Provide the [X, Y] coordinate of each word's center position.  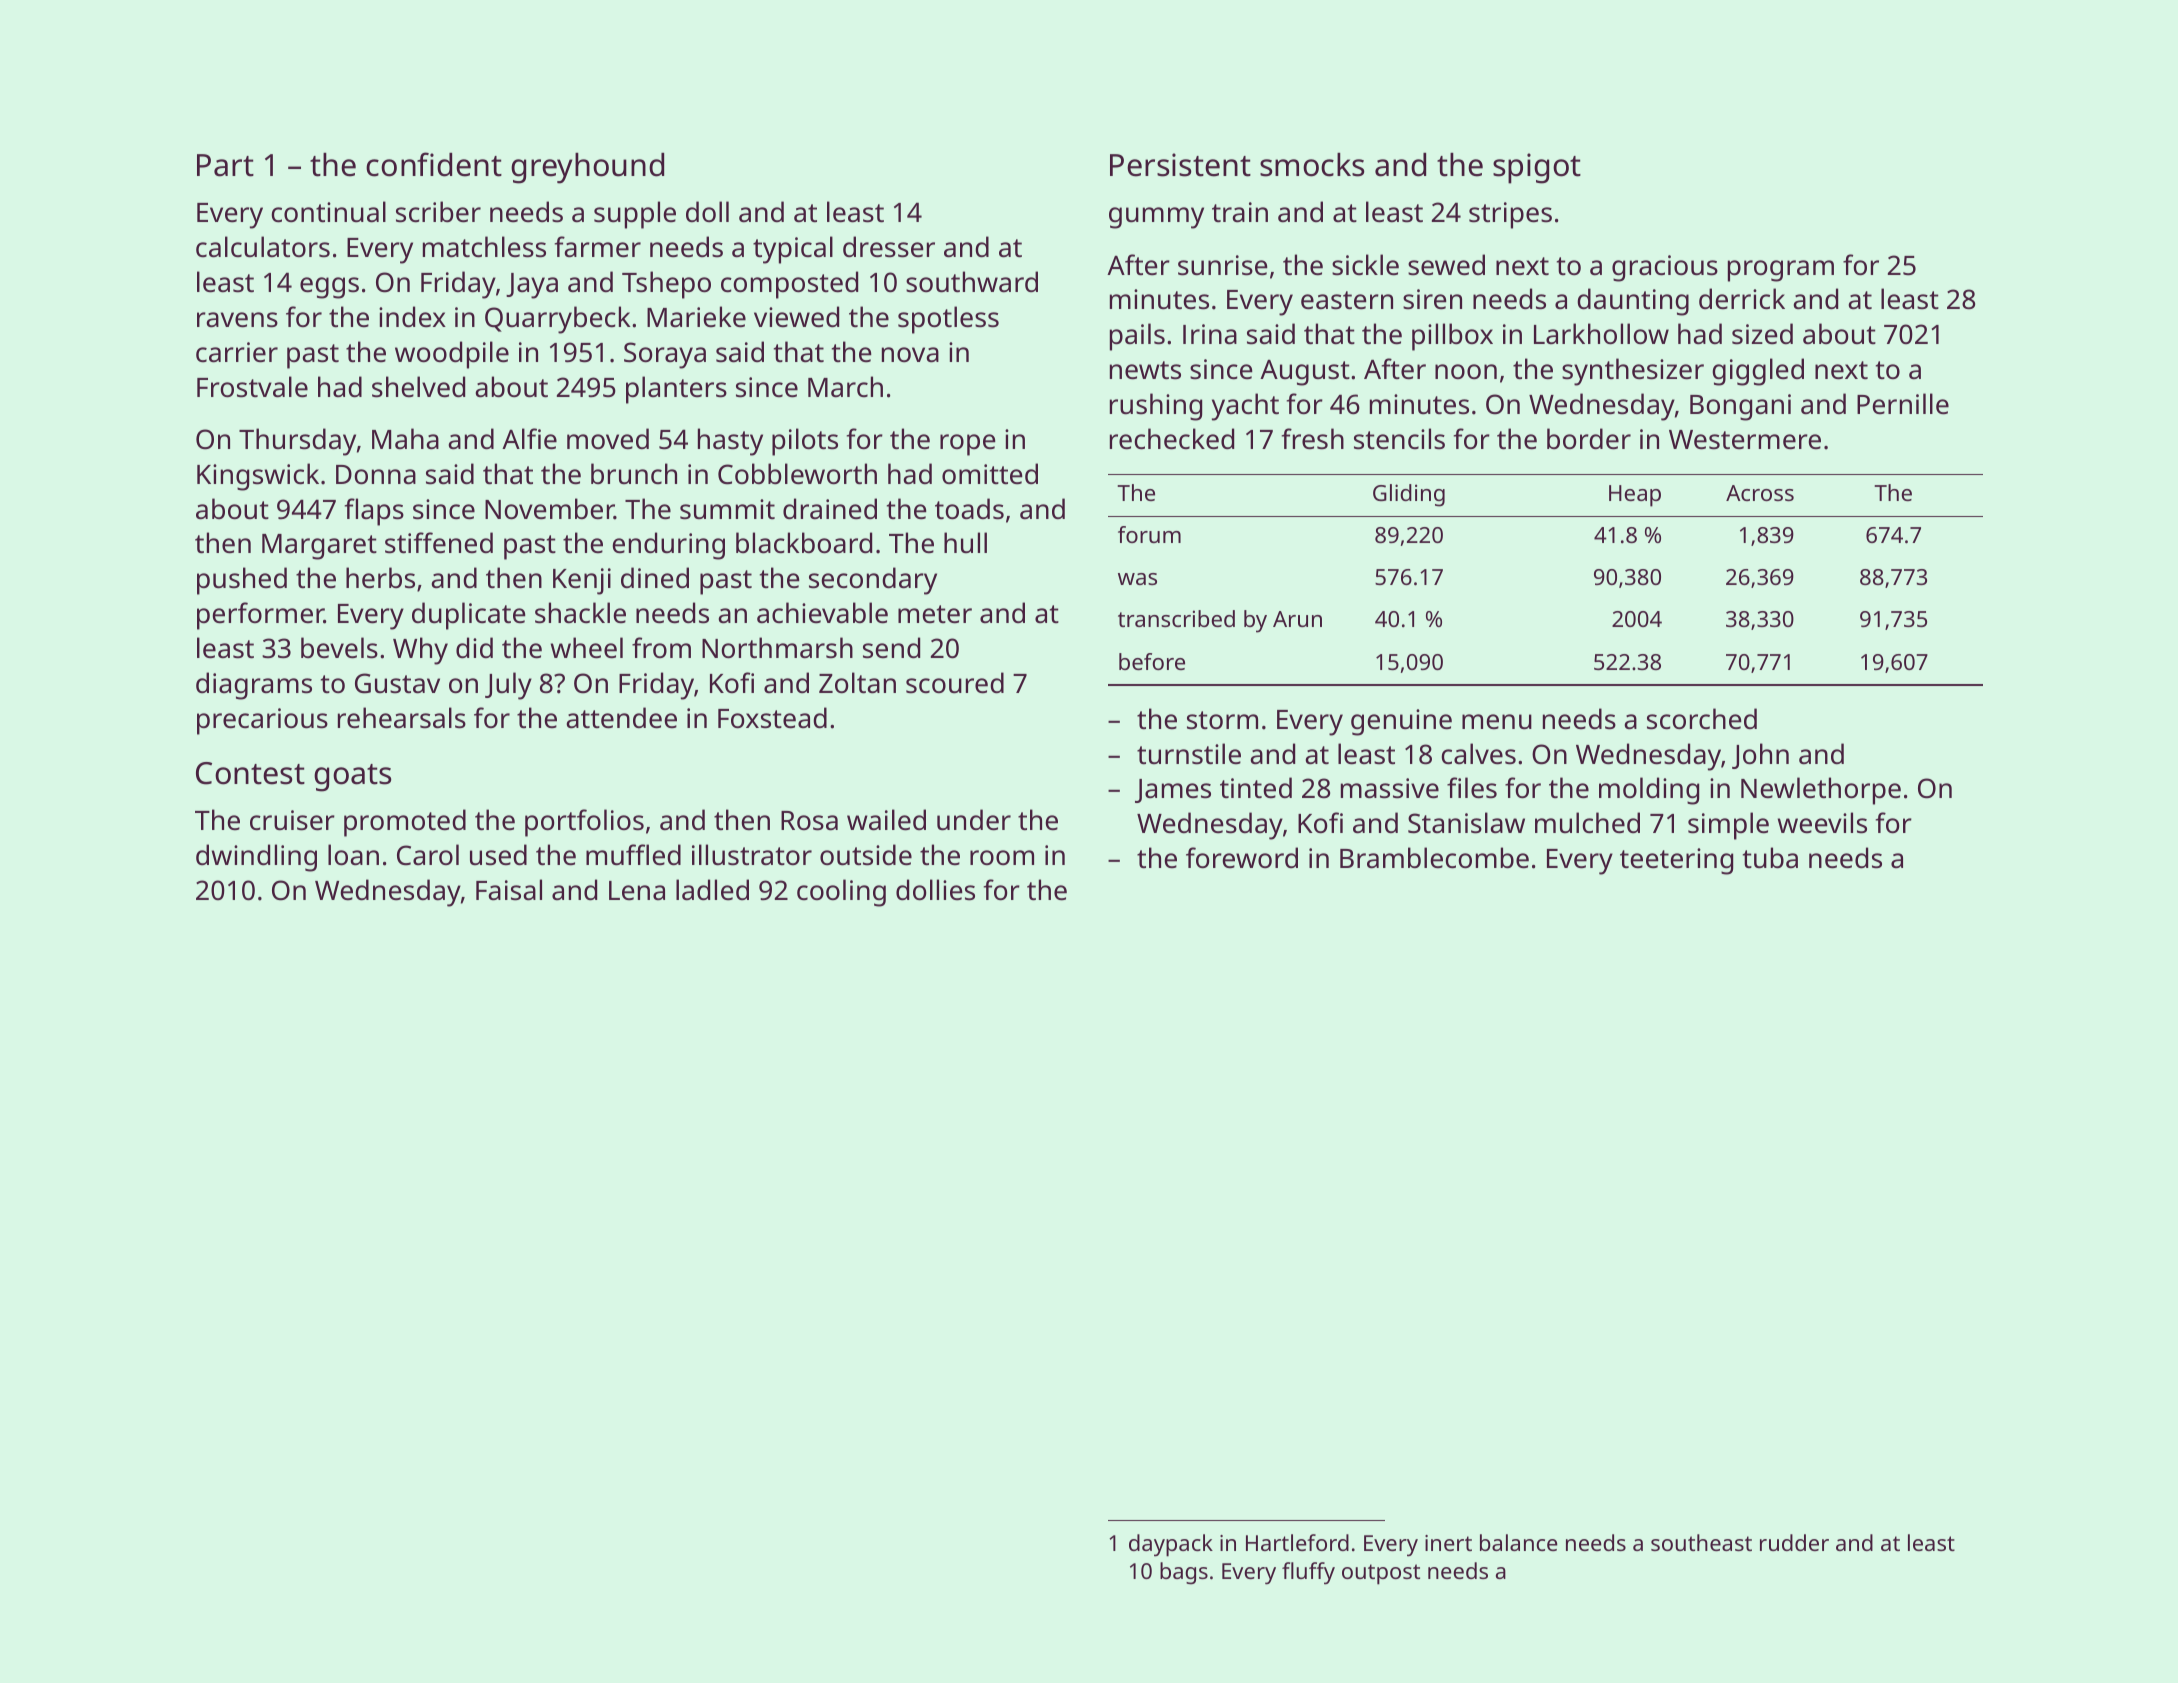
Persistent [1180, 165]
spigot [1537, 168]
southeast [1701, 1542]
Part [225, 165]
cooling [841, 893]
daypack [1171, 1545]
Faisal [509, 890]
